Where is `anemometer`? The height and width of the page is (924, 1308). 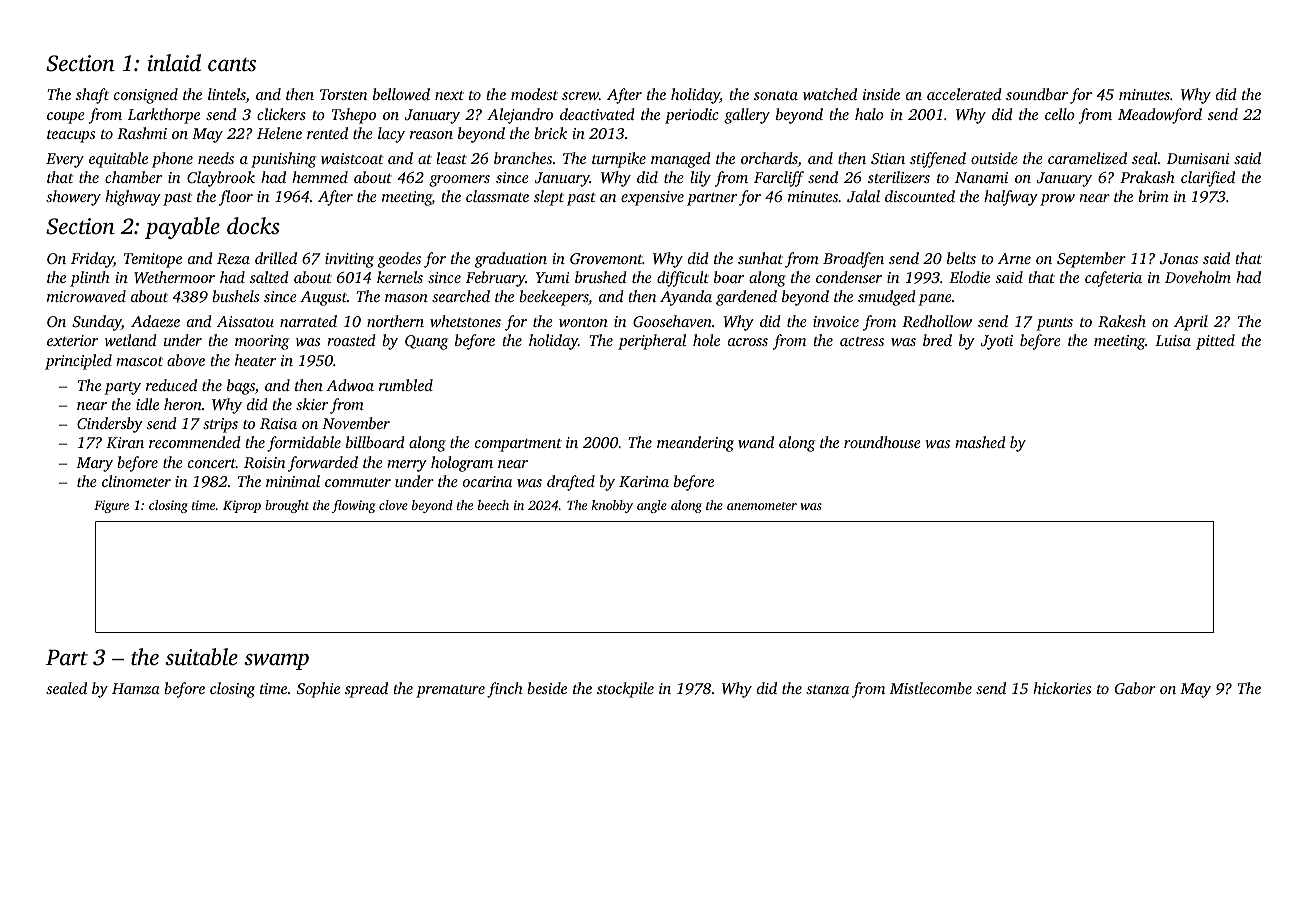 anemometer is located at coordinates (762, 506).
